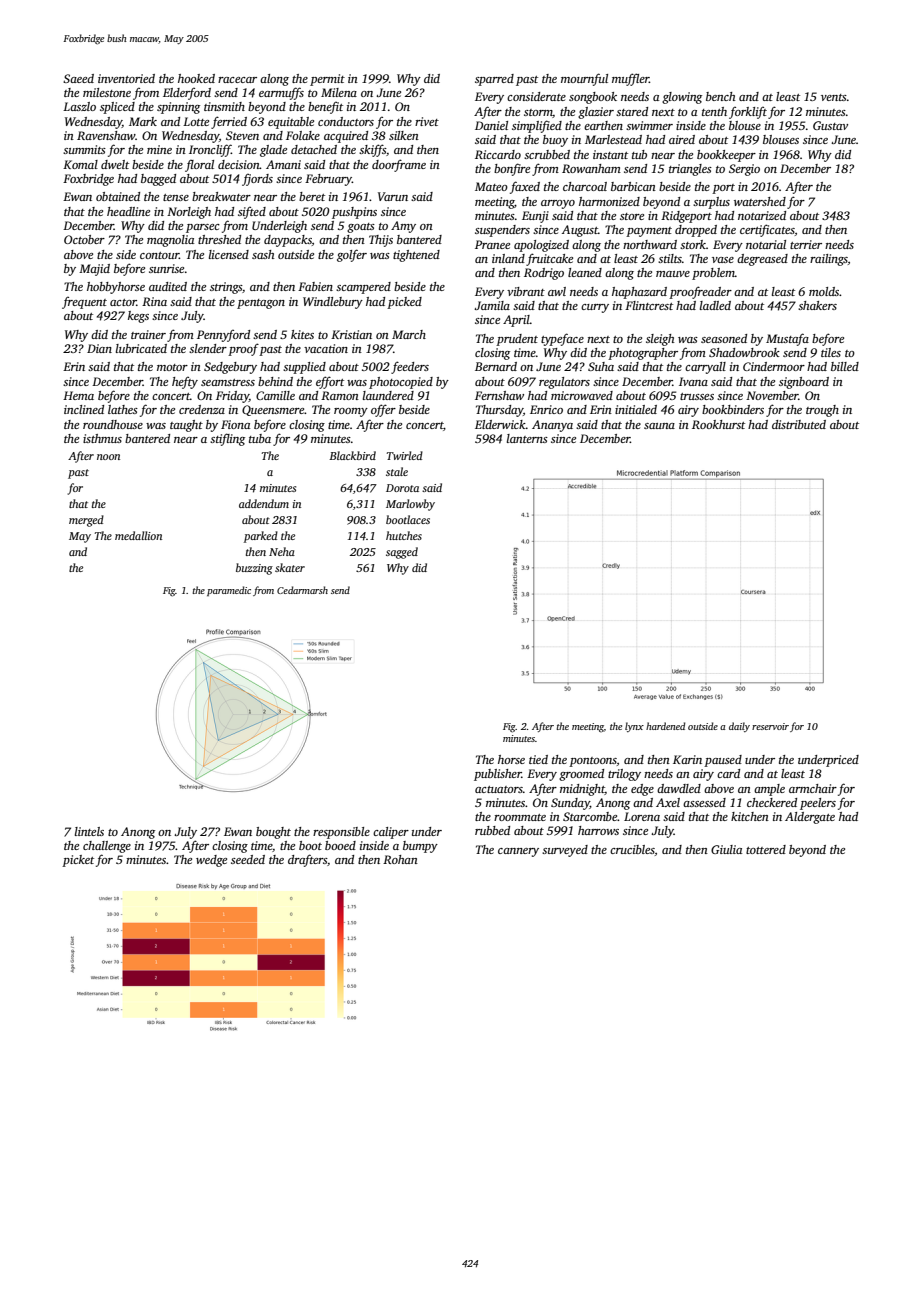 This screenshot has width=924, height=1308. Describe the element at coordinates (713, 274) in the screenshot. I see `problem` at that location.
